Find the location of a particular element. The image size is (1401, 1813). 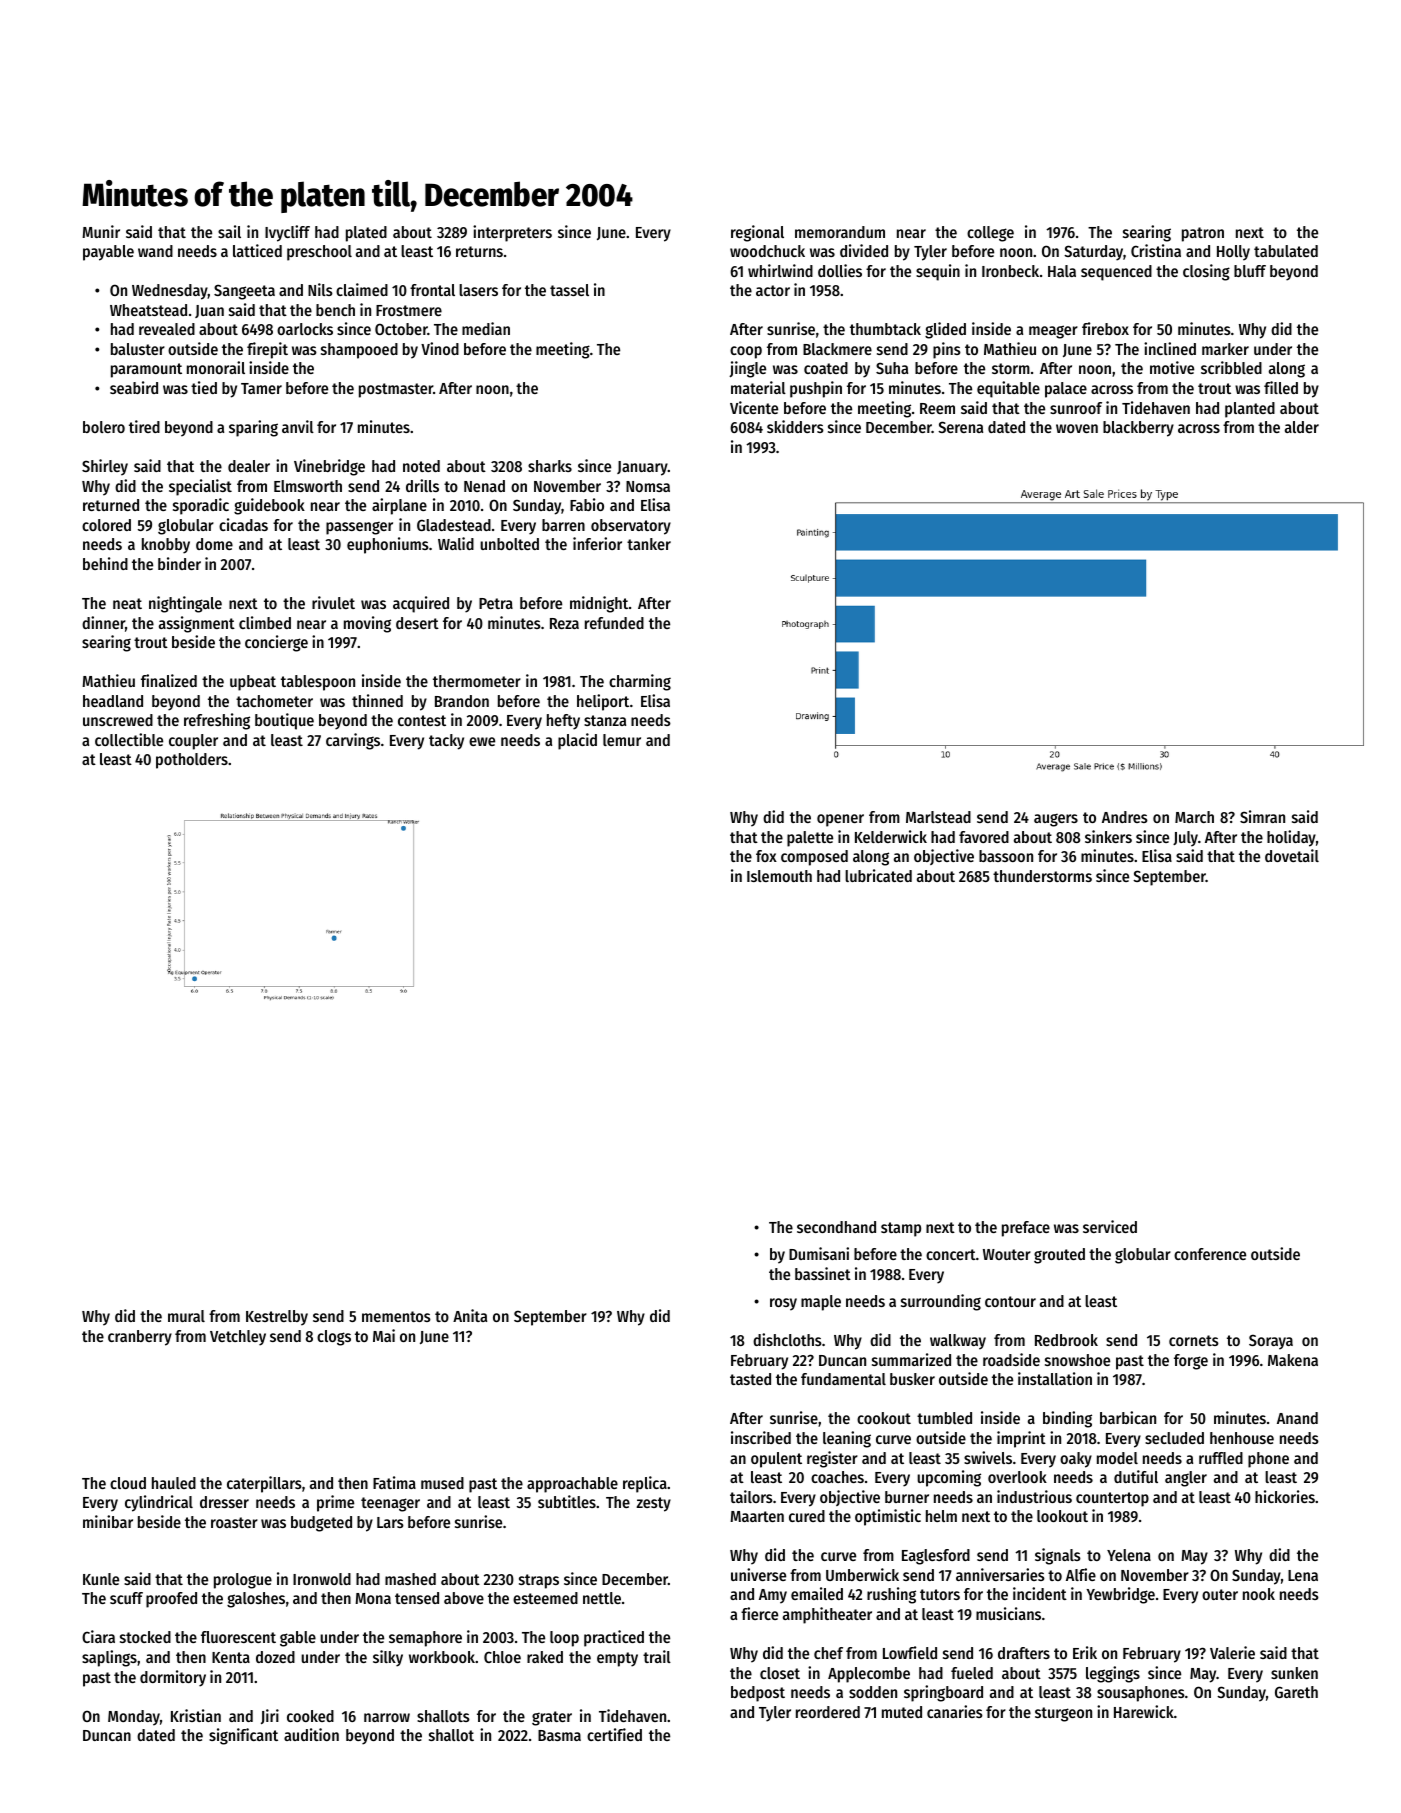

serviced is located at coordinates (1110, 1226).
